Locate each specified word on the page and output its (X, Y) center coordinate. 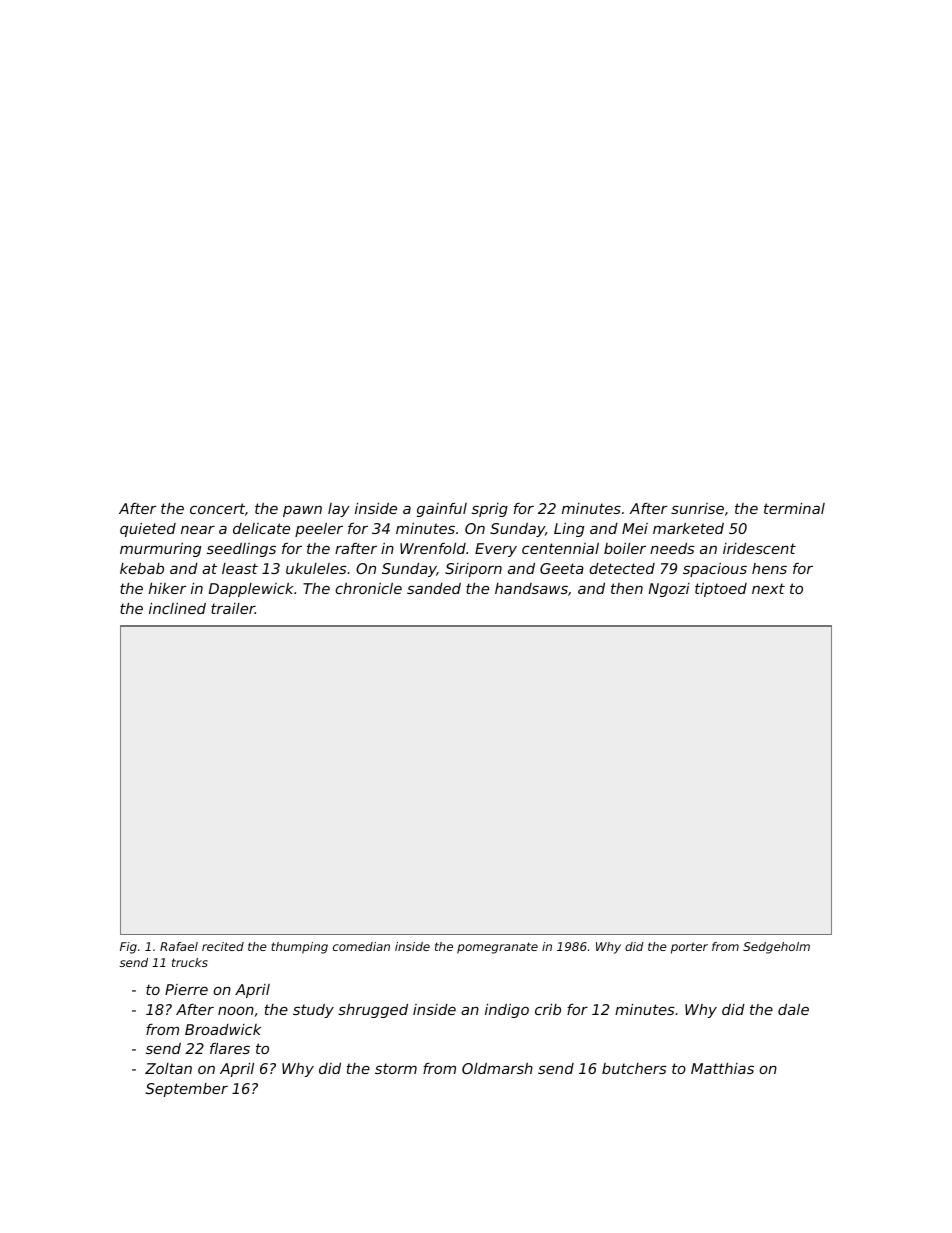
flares (230, 1048)
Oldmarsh (497, 1068)
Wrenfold (433, 548)
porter (689, 948)
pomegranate (497, 948)
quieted (148, 530)
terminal (794, 508)
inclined (177, 608)
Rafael (179, 946)
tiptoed (721, 590)
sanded (434, 588)
